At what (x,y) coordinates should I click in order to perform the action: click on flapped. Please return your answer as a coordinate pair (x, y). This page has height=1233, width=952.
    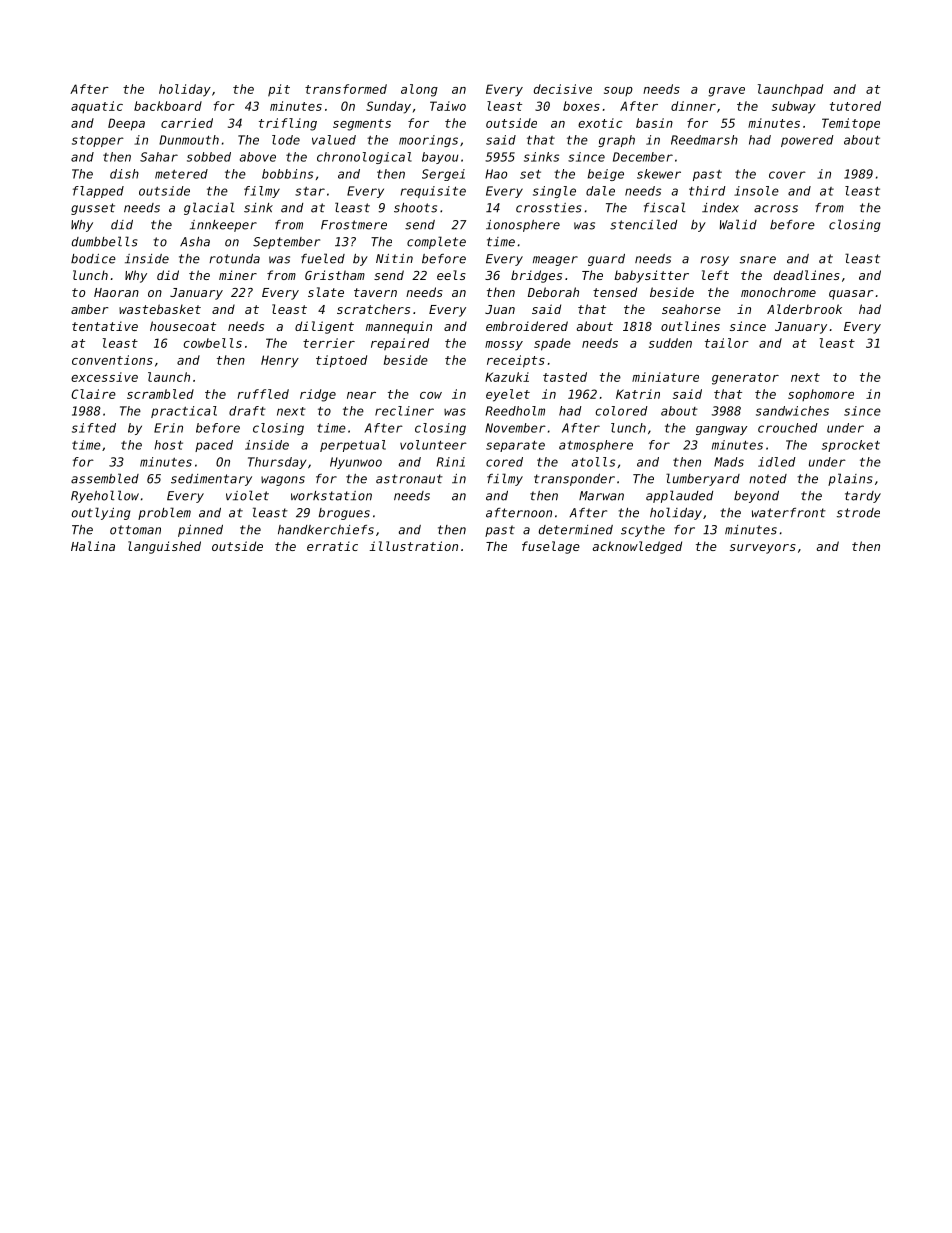
    Looking at the image, I should click on (98, 192).
